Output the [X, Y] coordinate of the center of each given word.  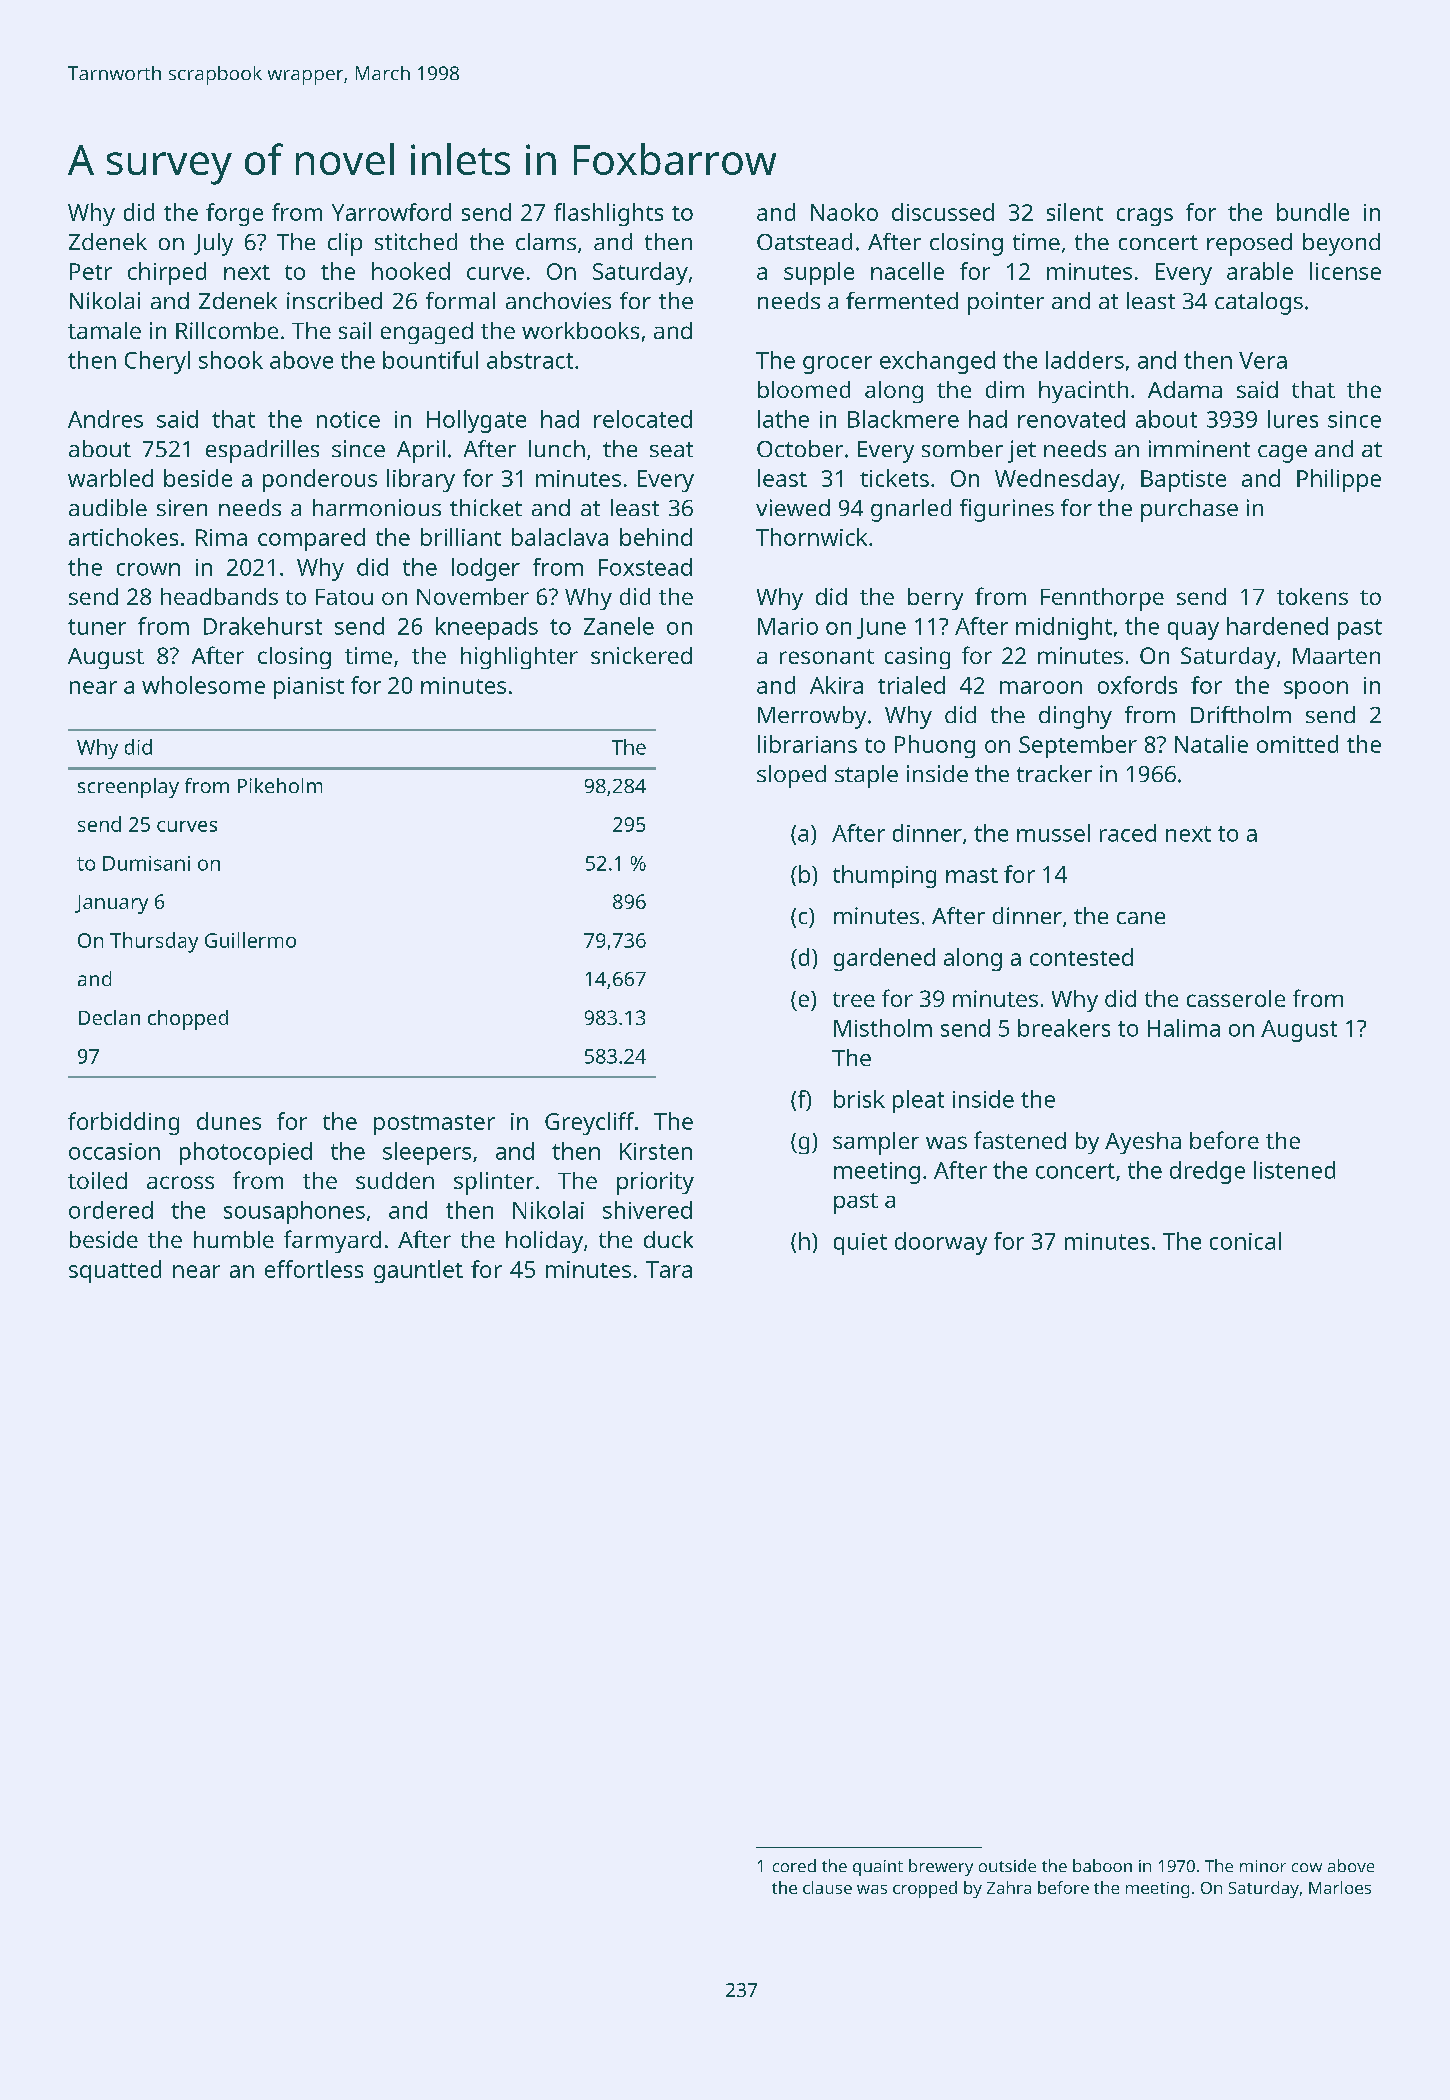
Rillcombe [227, 330]
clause [827, 1887]
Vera [1263, 360]
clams [546, 241]
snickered [641, 655]
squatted [115, 1271]
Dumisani [146, 863]
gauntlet [418, 1271]
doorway [941, 1243]
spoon [1316, 690]
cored [794, 1865]
